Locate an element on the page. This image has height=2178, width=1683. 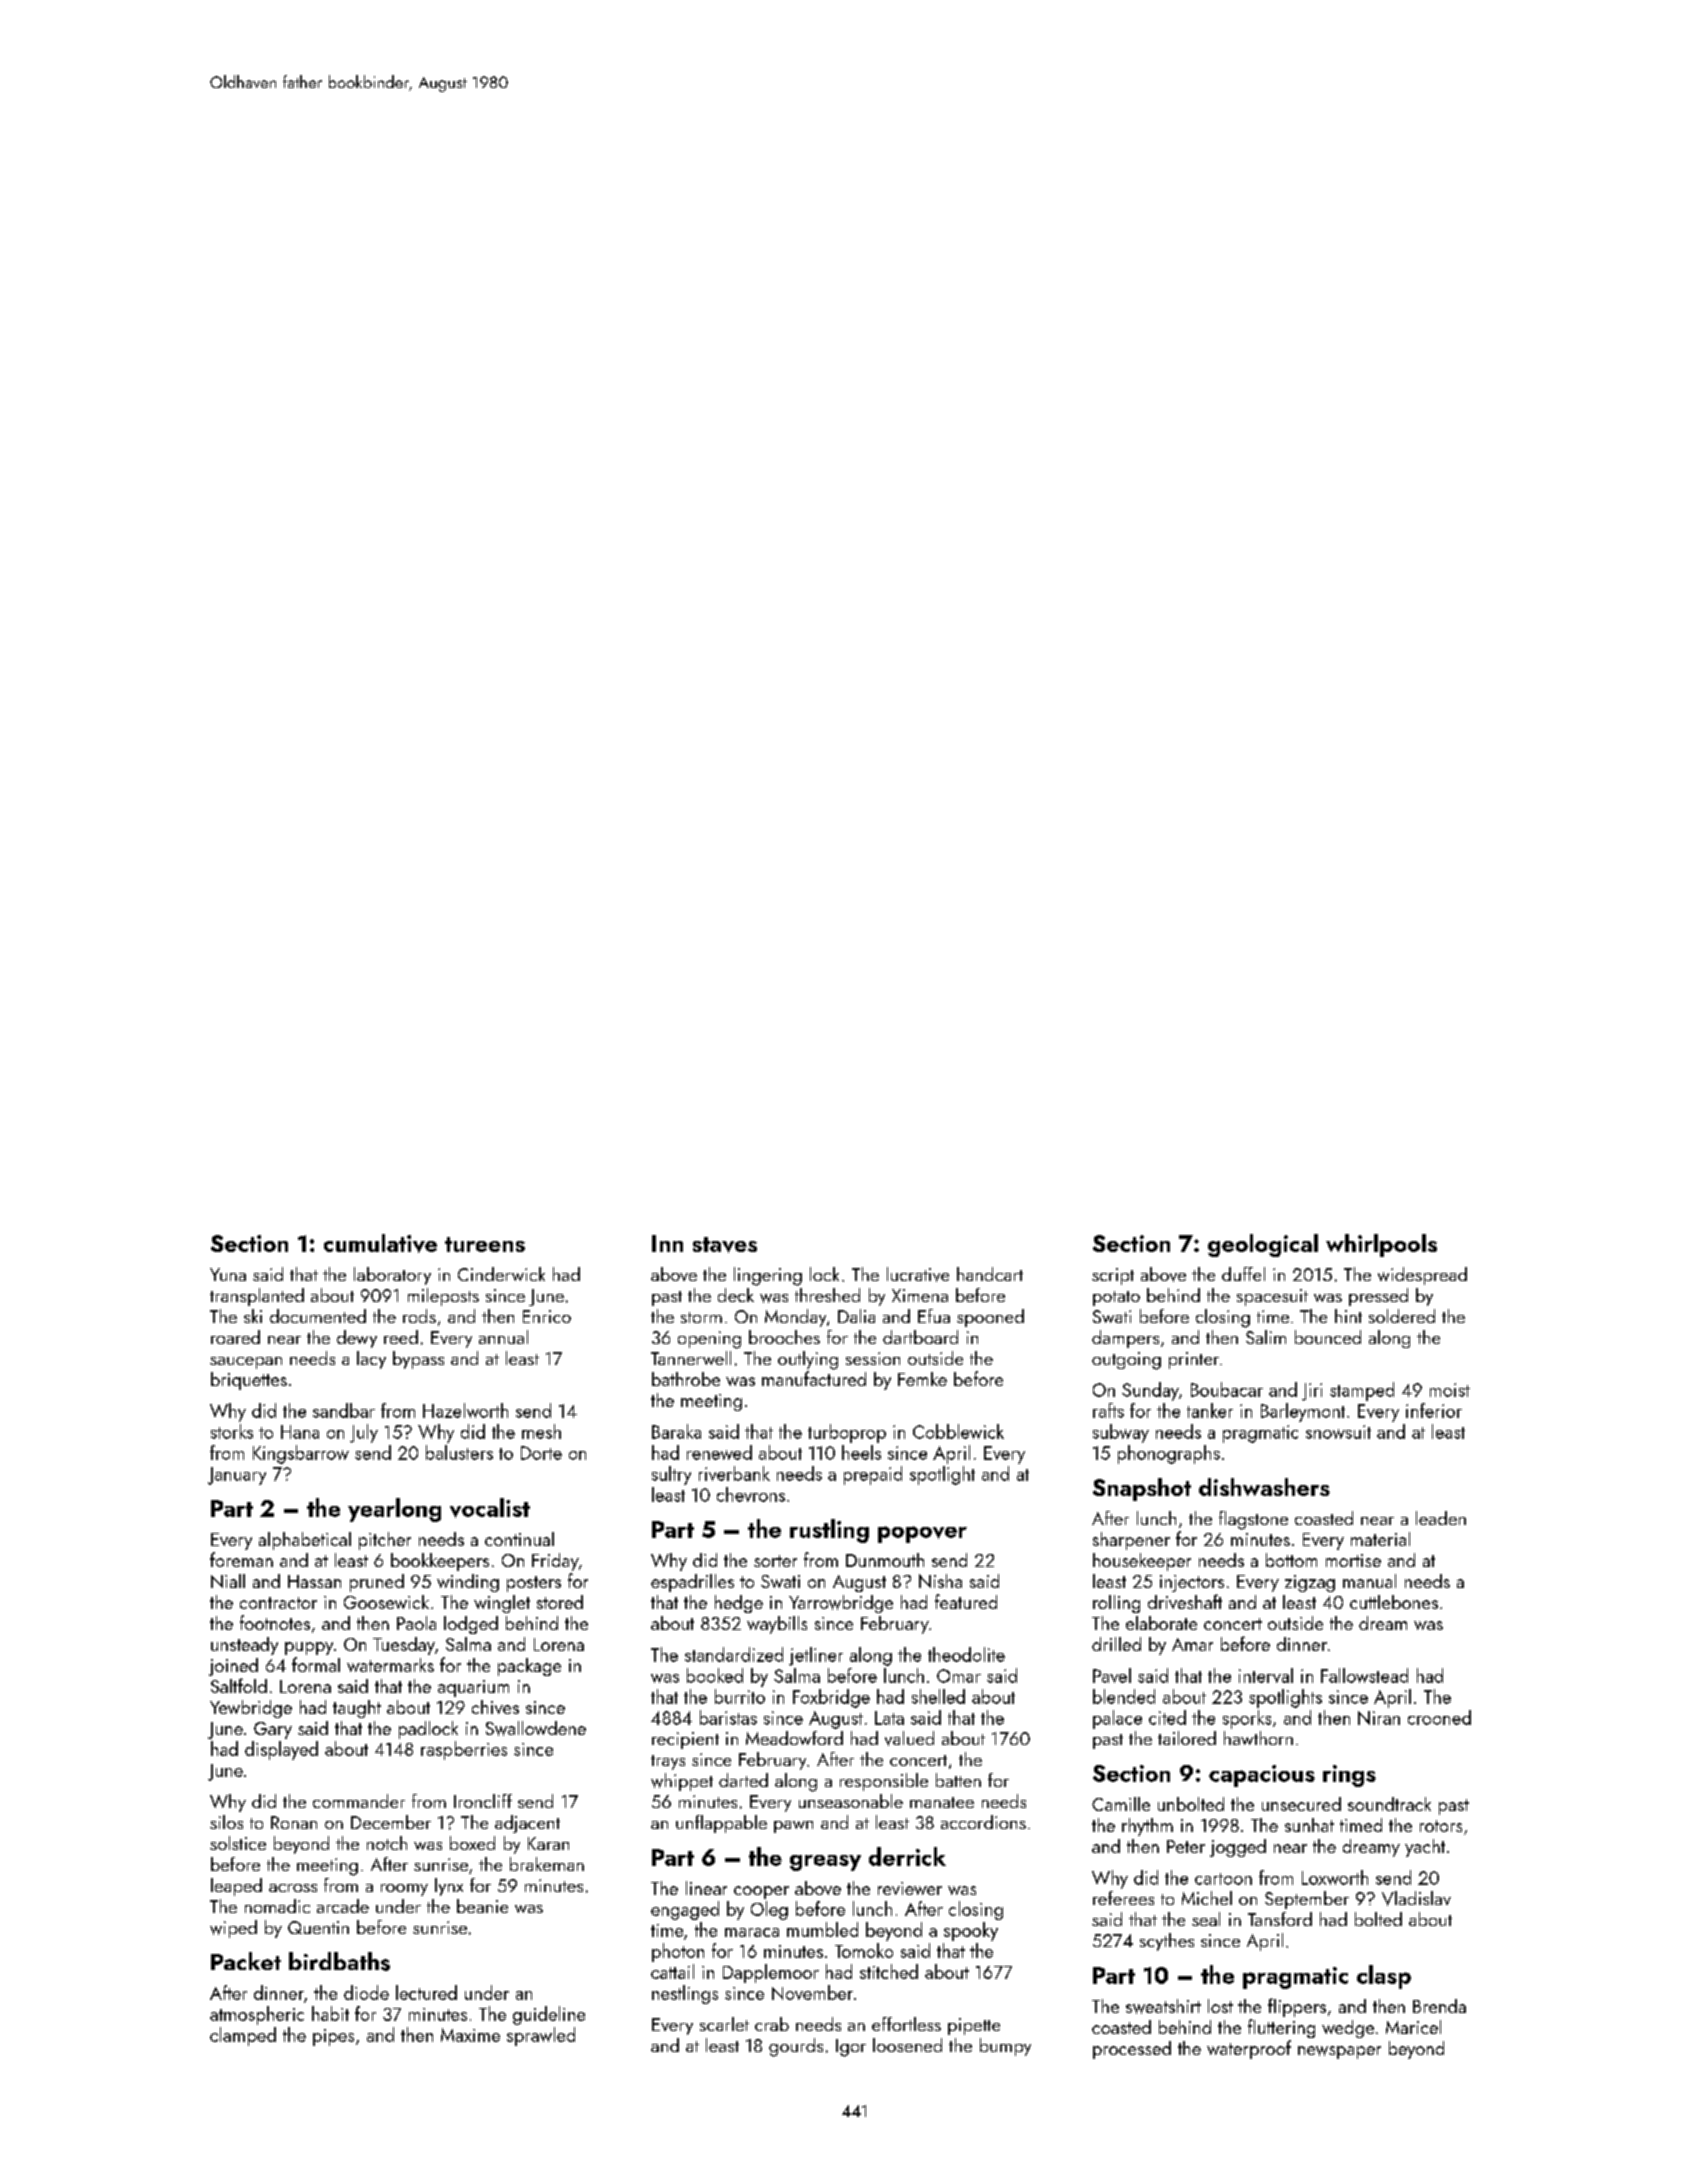
pitcher is located at coordinates (385, 1541).
